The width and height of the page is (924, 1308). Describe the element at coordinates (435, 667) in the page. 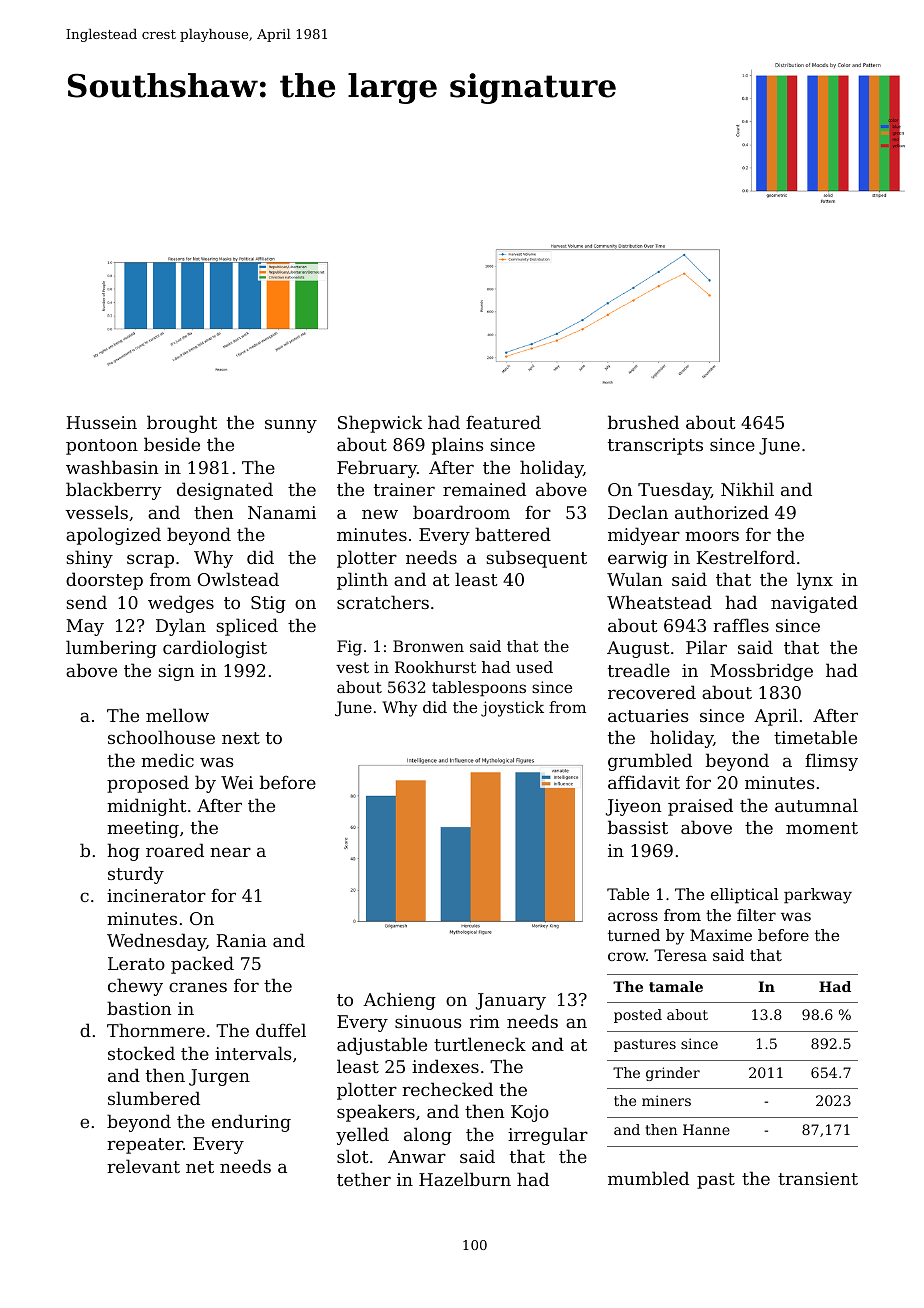

I see `Rookhurst` at that location.
